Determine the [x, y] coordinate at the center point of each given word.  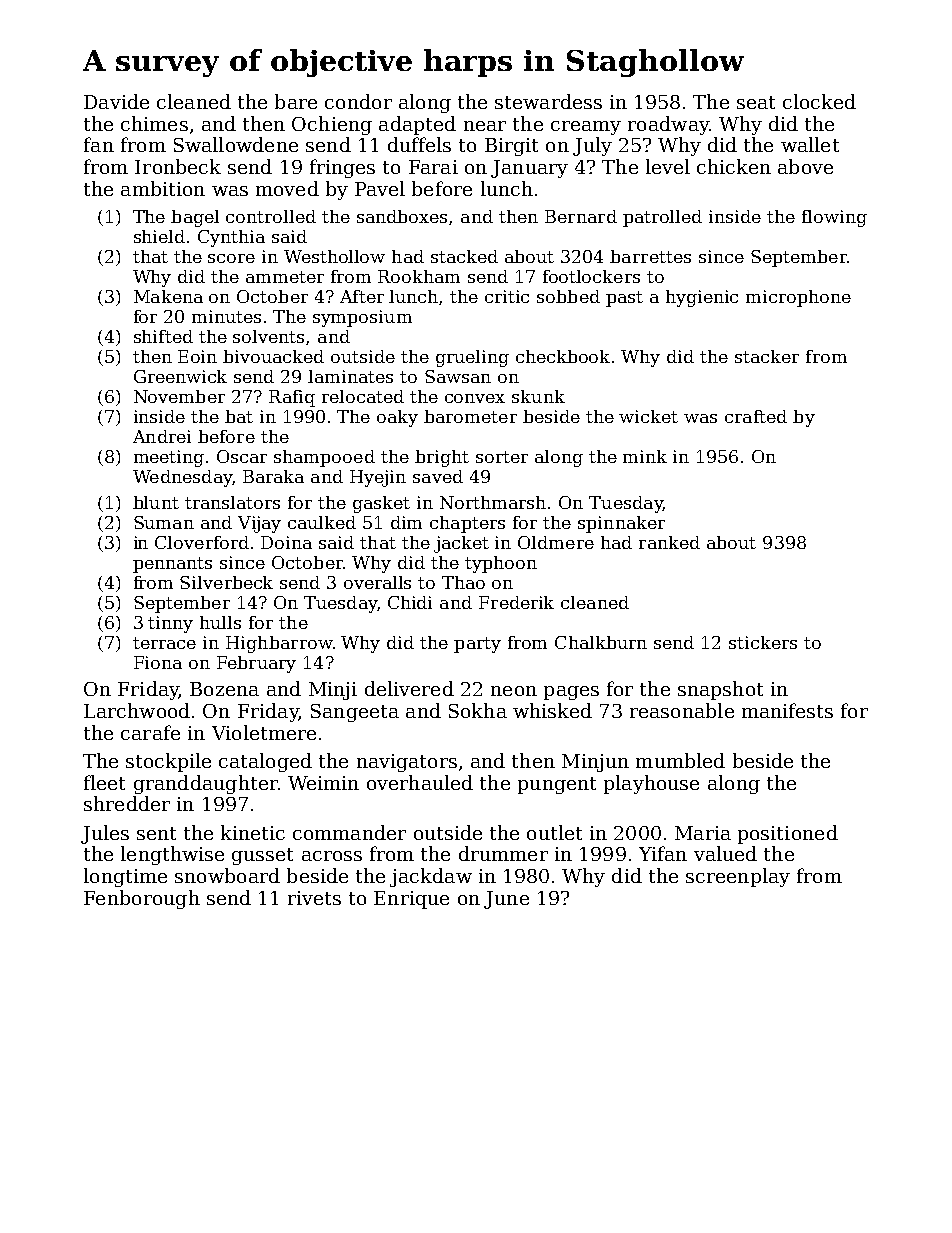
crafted [756, 416]
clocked [819, 101]
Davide [116, 101]
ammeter [285, 277]
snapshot [720, 690]
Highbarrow [279, 644]
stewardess [548, 101]
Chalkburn [601, 642]
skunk [538, 396]
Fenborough [142, 899]
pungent [557, 785]
